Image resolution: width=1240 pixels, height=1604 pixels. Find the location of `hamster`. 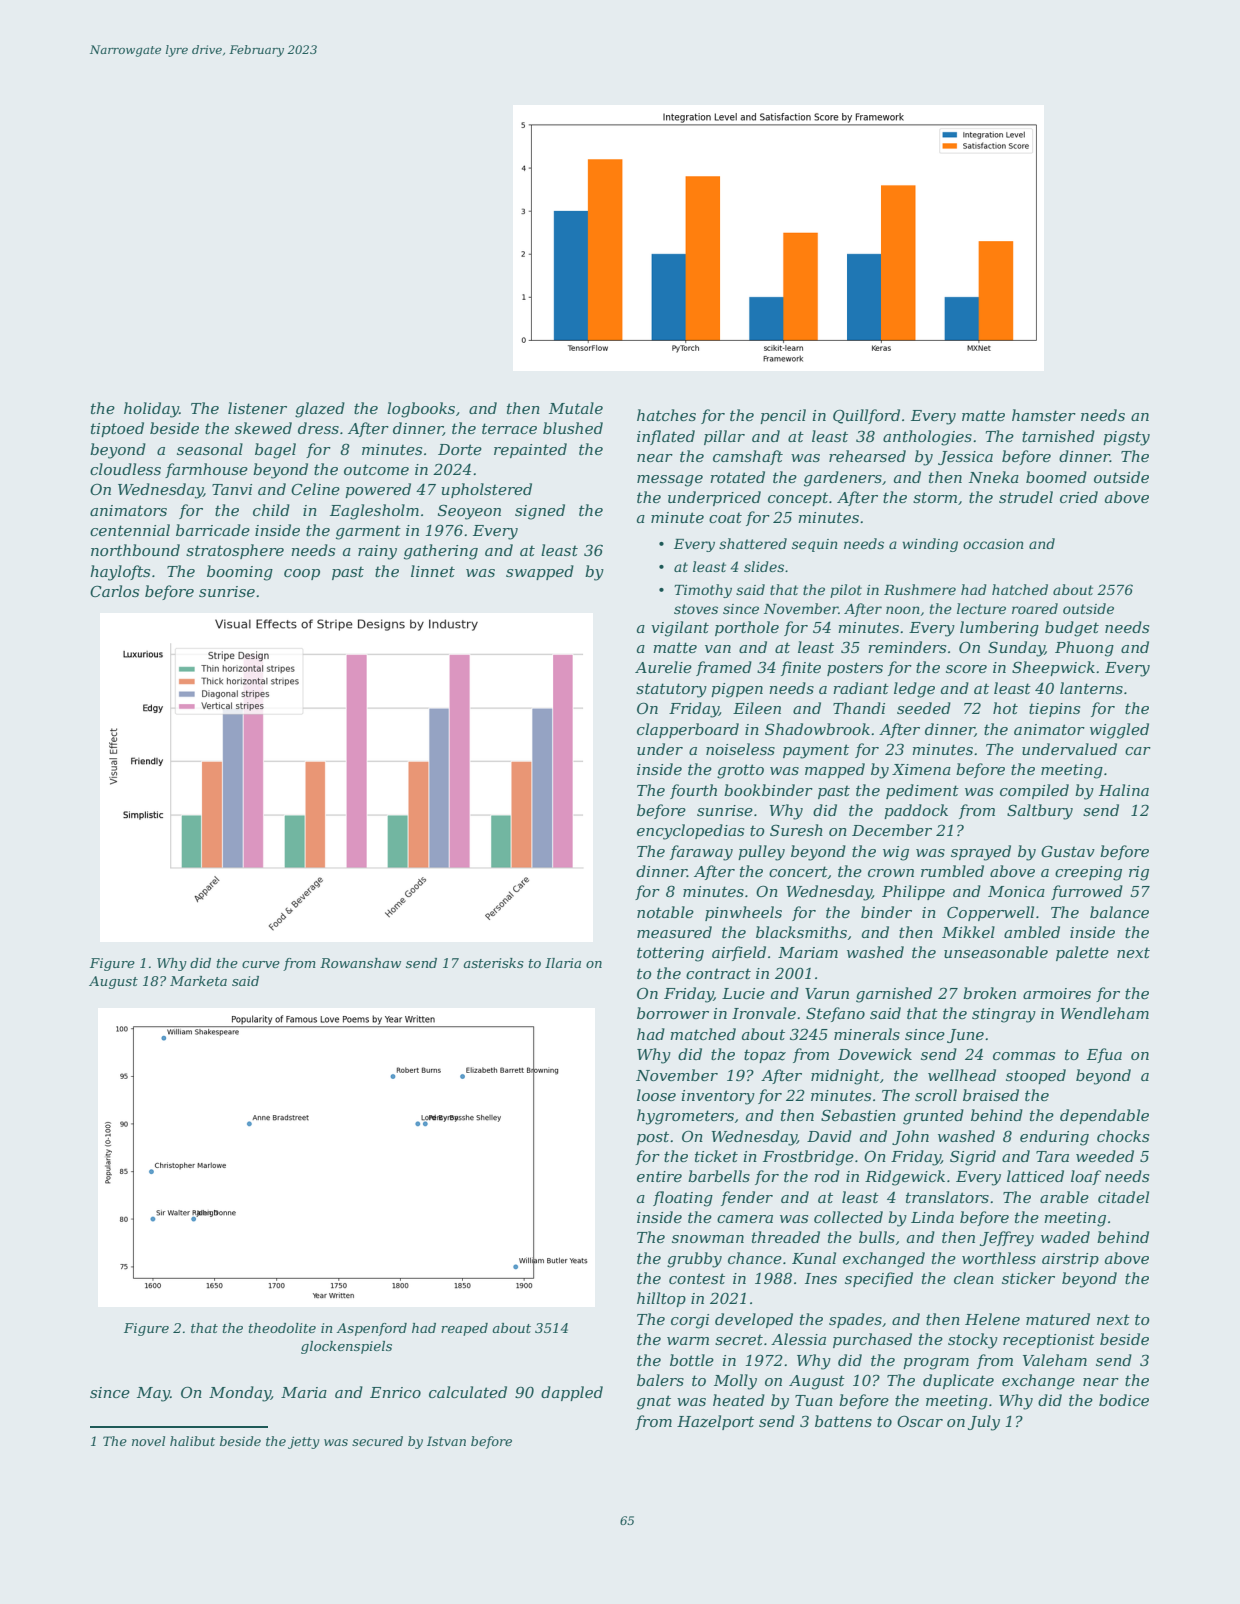

hamster is located at coordinates (1044, 415).
